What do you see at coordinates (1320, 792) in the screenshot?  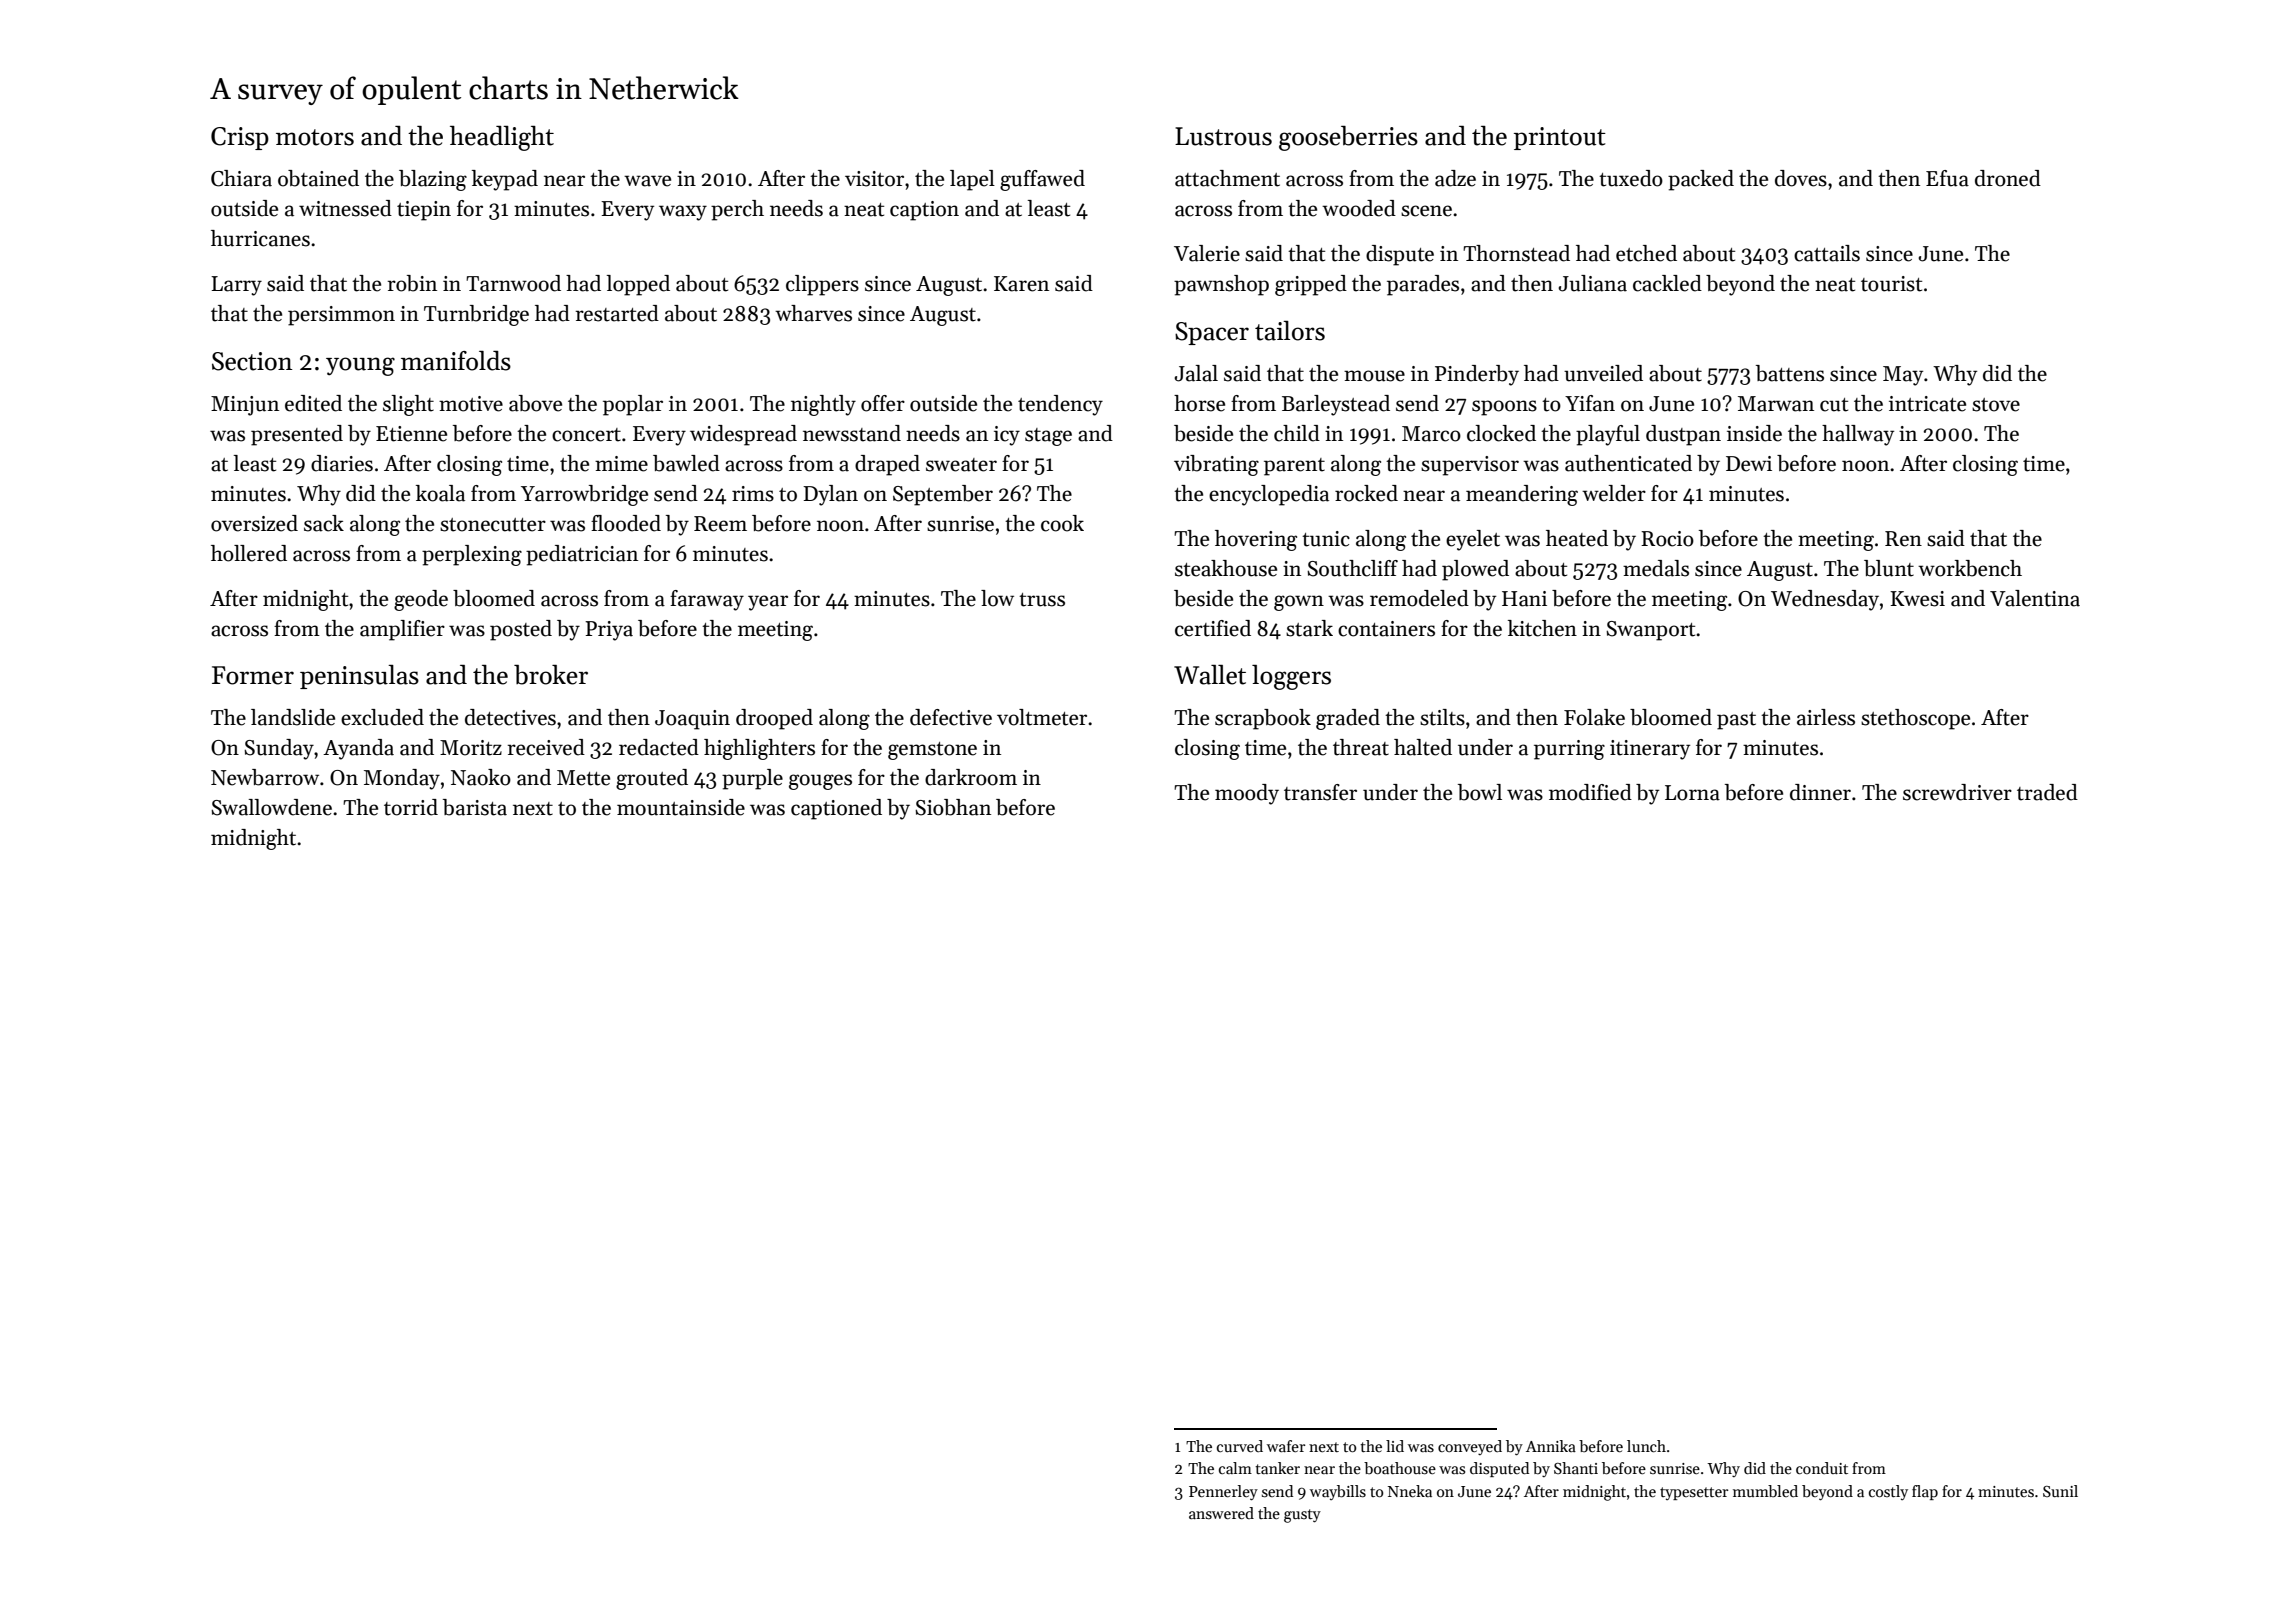 I see `transfer` at bounding box center [1320, 792].
